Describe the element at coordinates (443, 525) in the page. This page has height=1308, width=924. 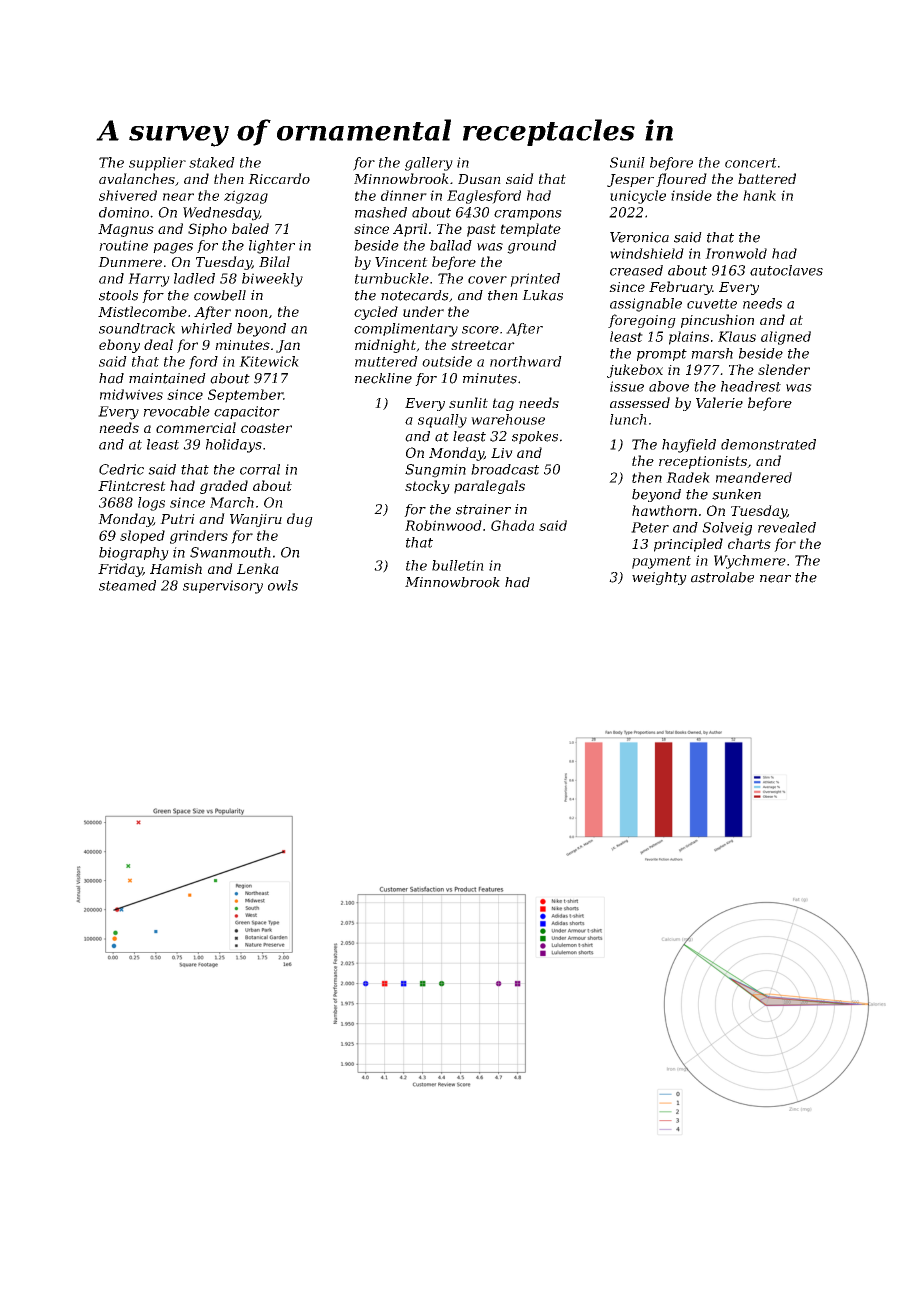
I see `Robinwood` at that location.
